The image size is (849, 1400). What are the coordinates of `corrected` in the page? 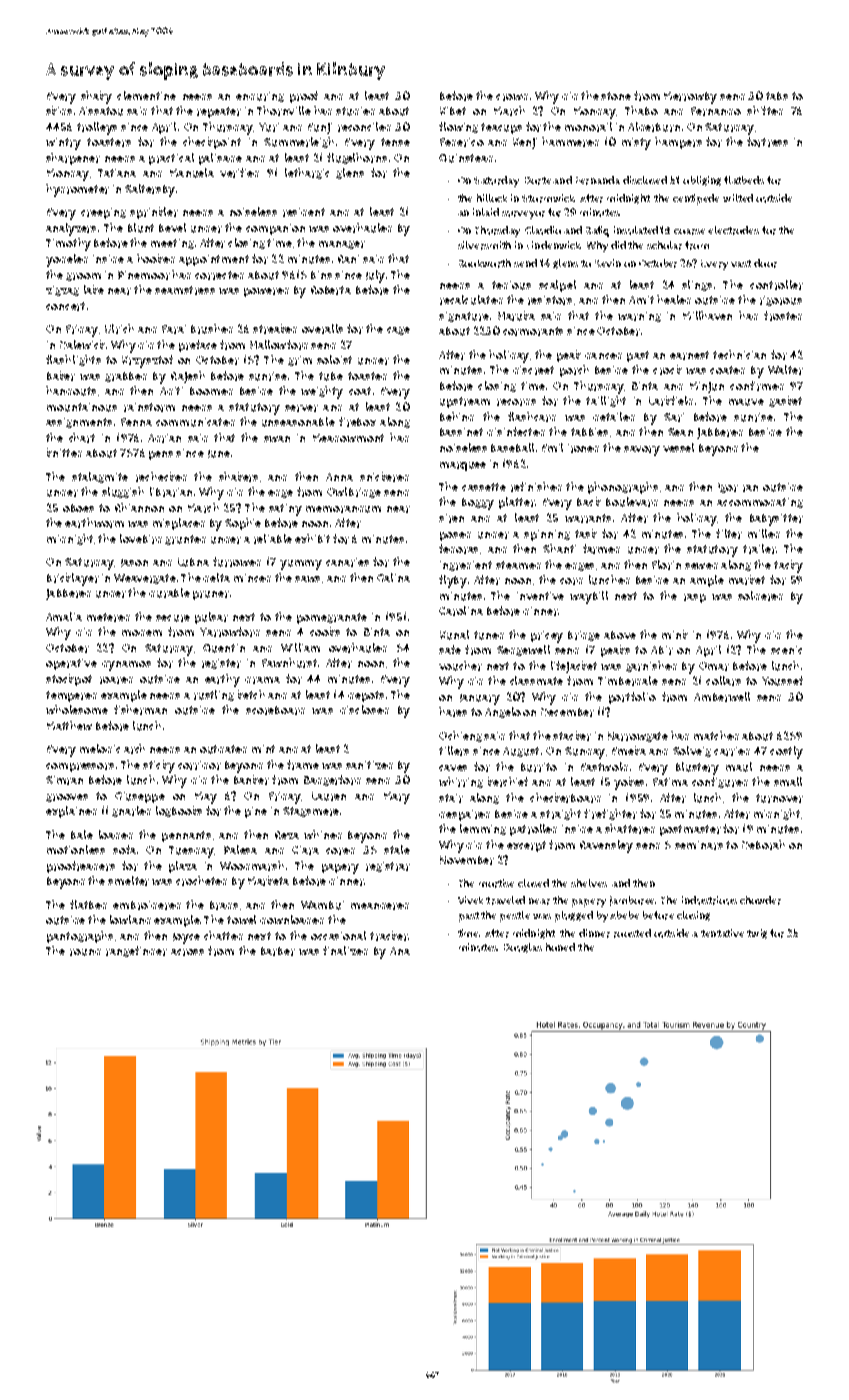 It's located at (219, 275).
